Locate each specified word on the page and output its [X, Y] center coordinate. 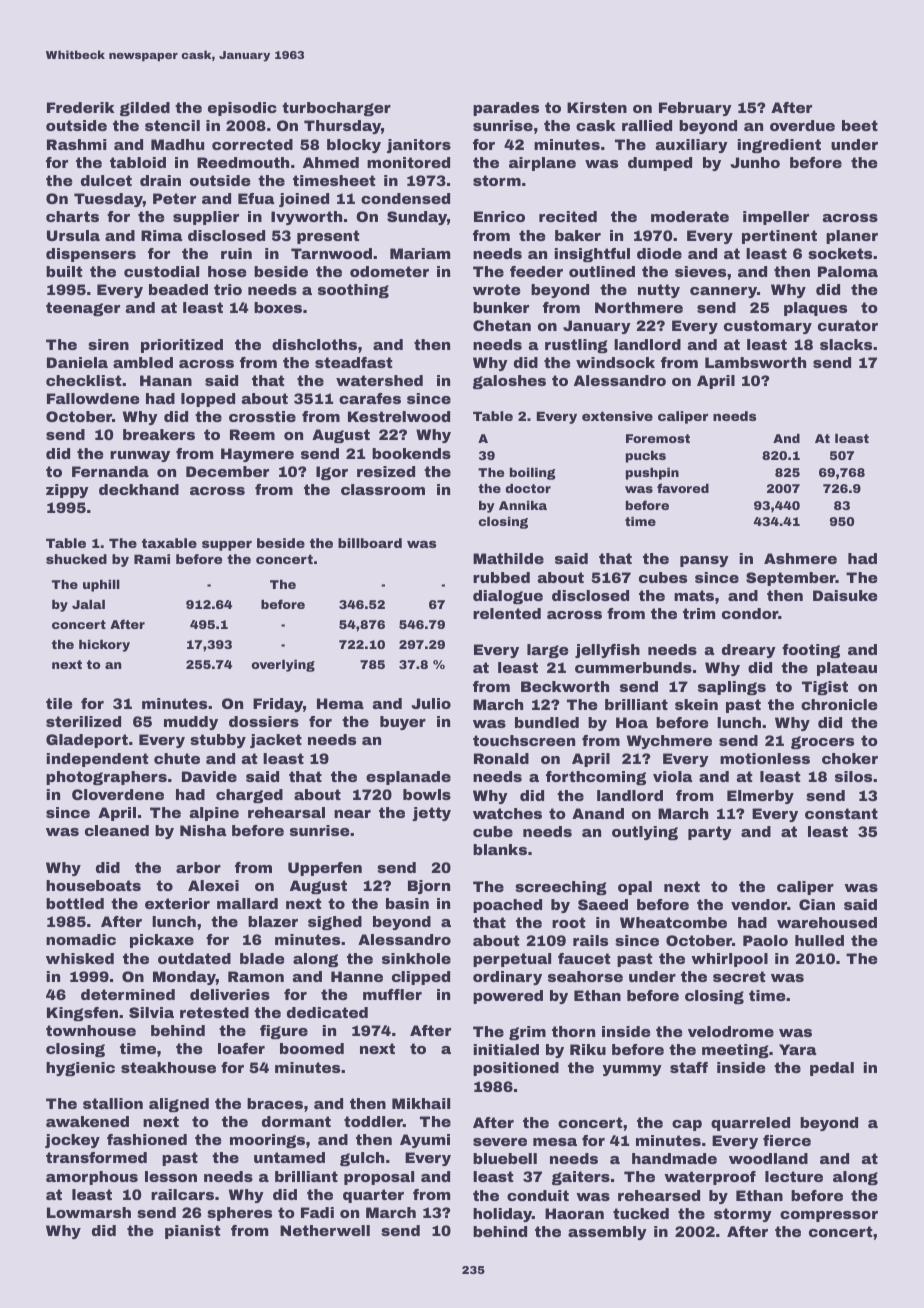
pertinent [779, 237]
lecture [794, 1176]
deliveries [230, 994]
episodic [242, 109]
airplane [542, 164]
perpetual [512, 960]
